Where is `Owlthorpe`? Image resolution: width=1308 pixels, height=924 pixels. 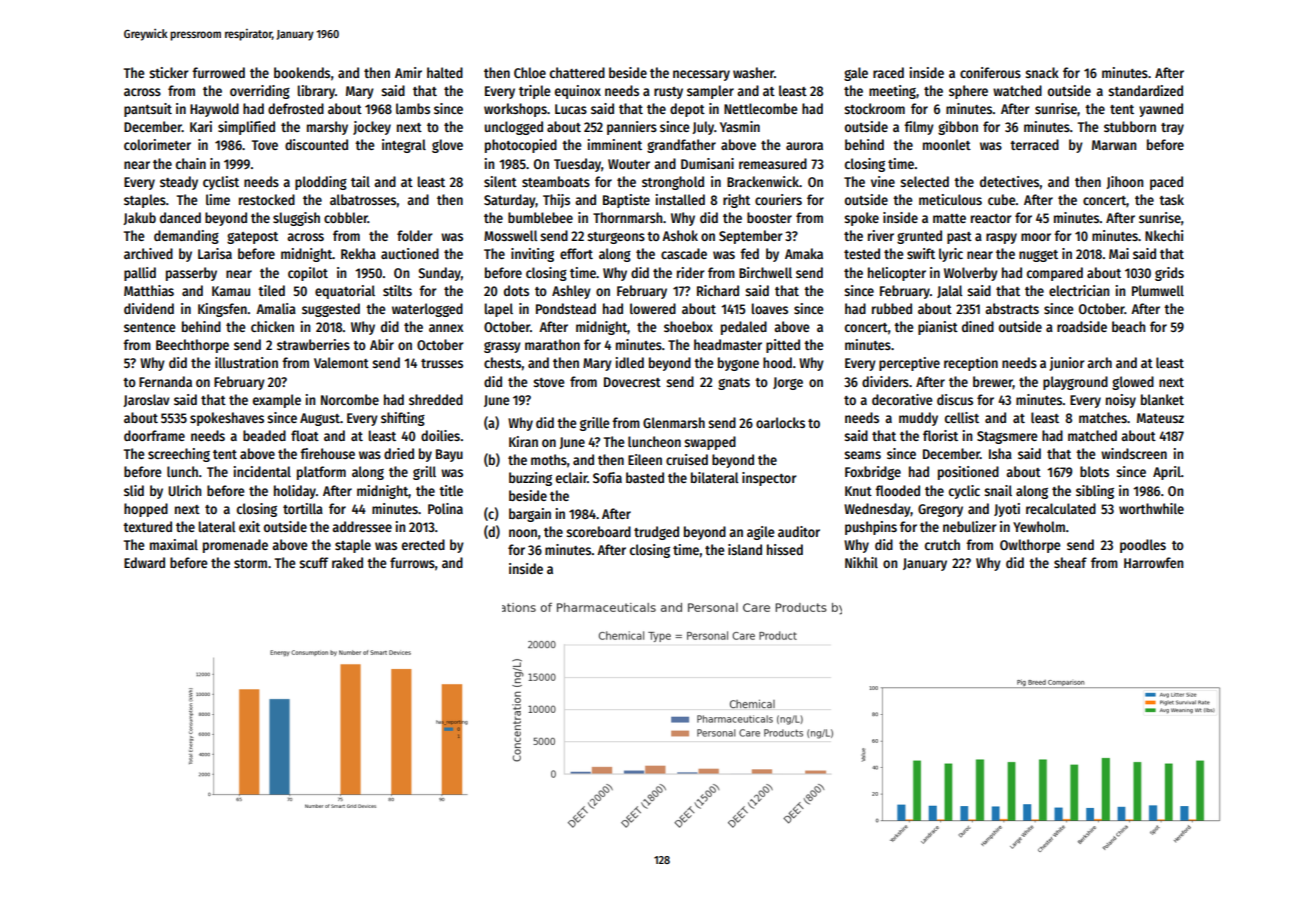 Owlthorpe is located at coordinates (1030, 546).
